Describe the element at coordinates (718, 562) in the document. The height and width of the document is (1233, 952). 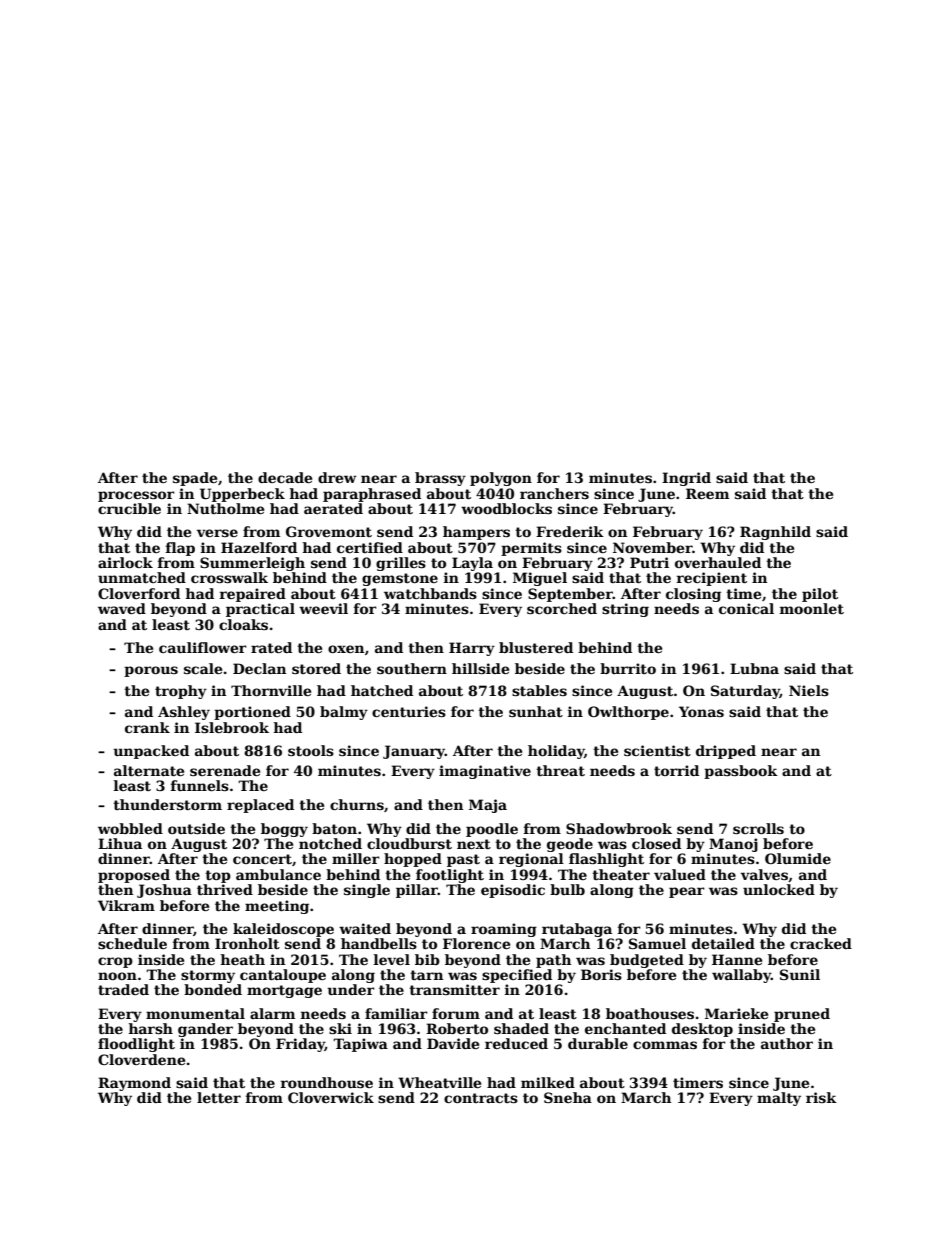
I see `overhauled` at that location.
